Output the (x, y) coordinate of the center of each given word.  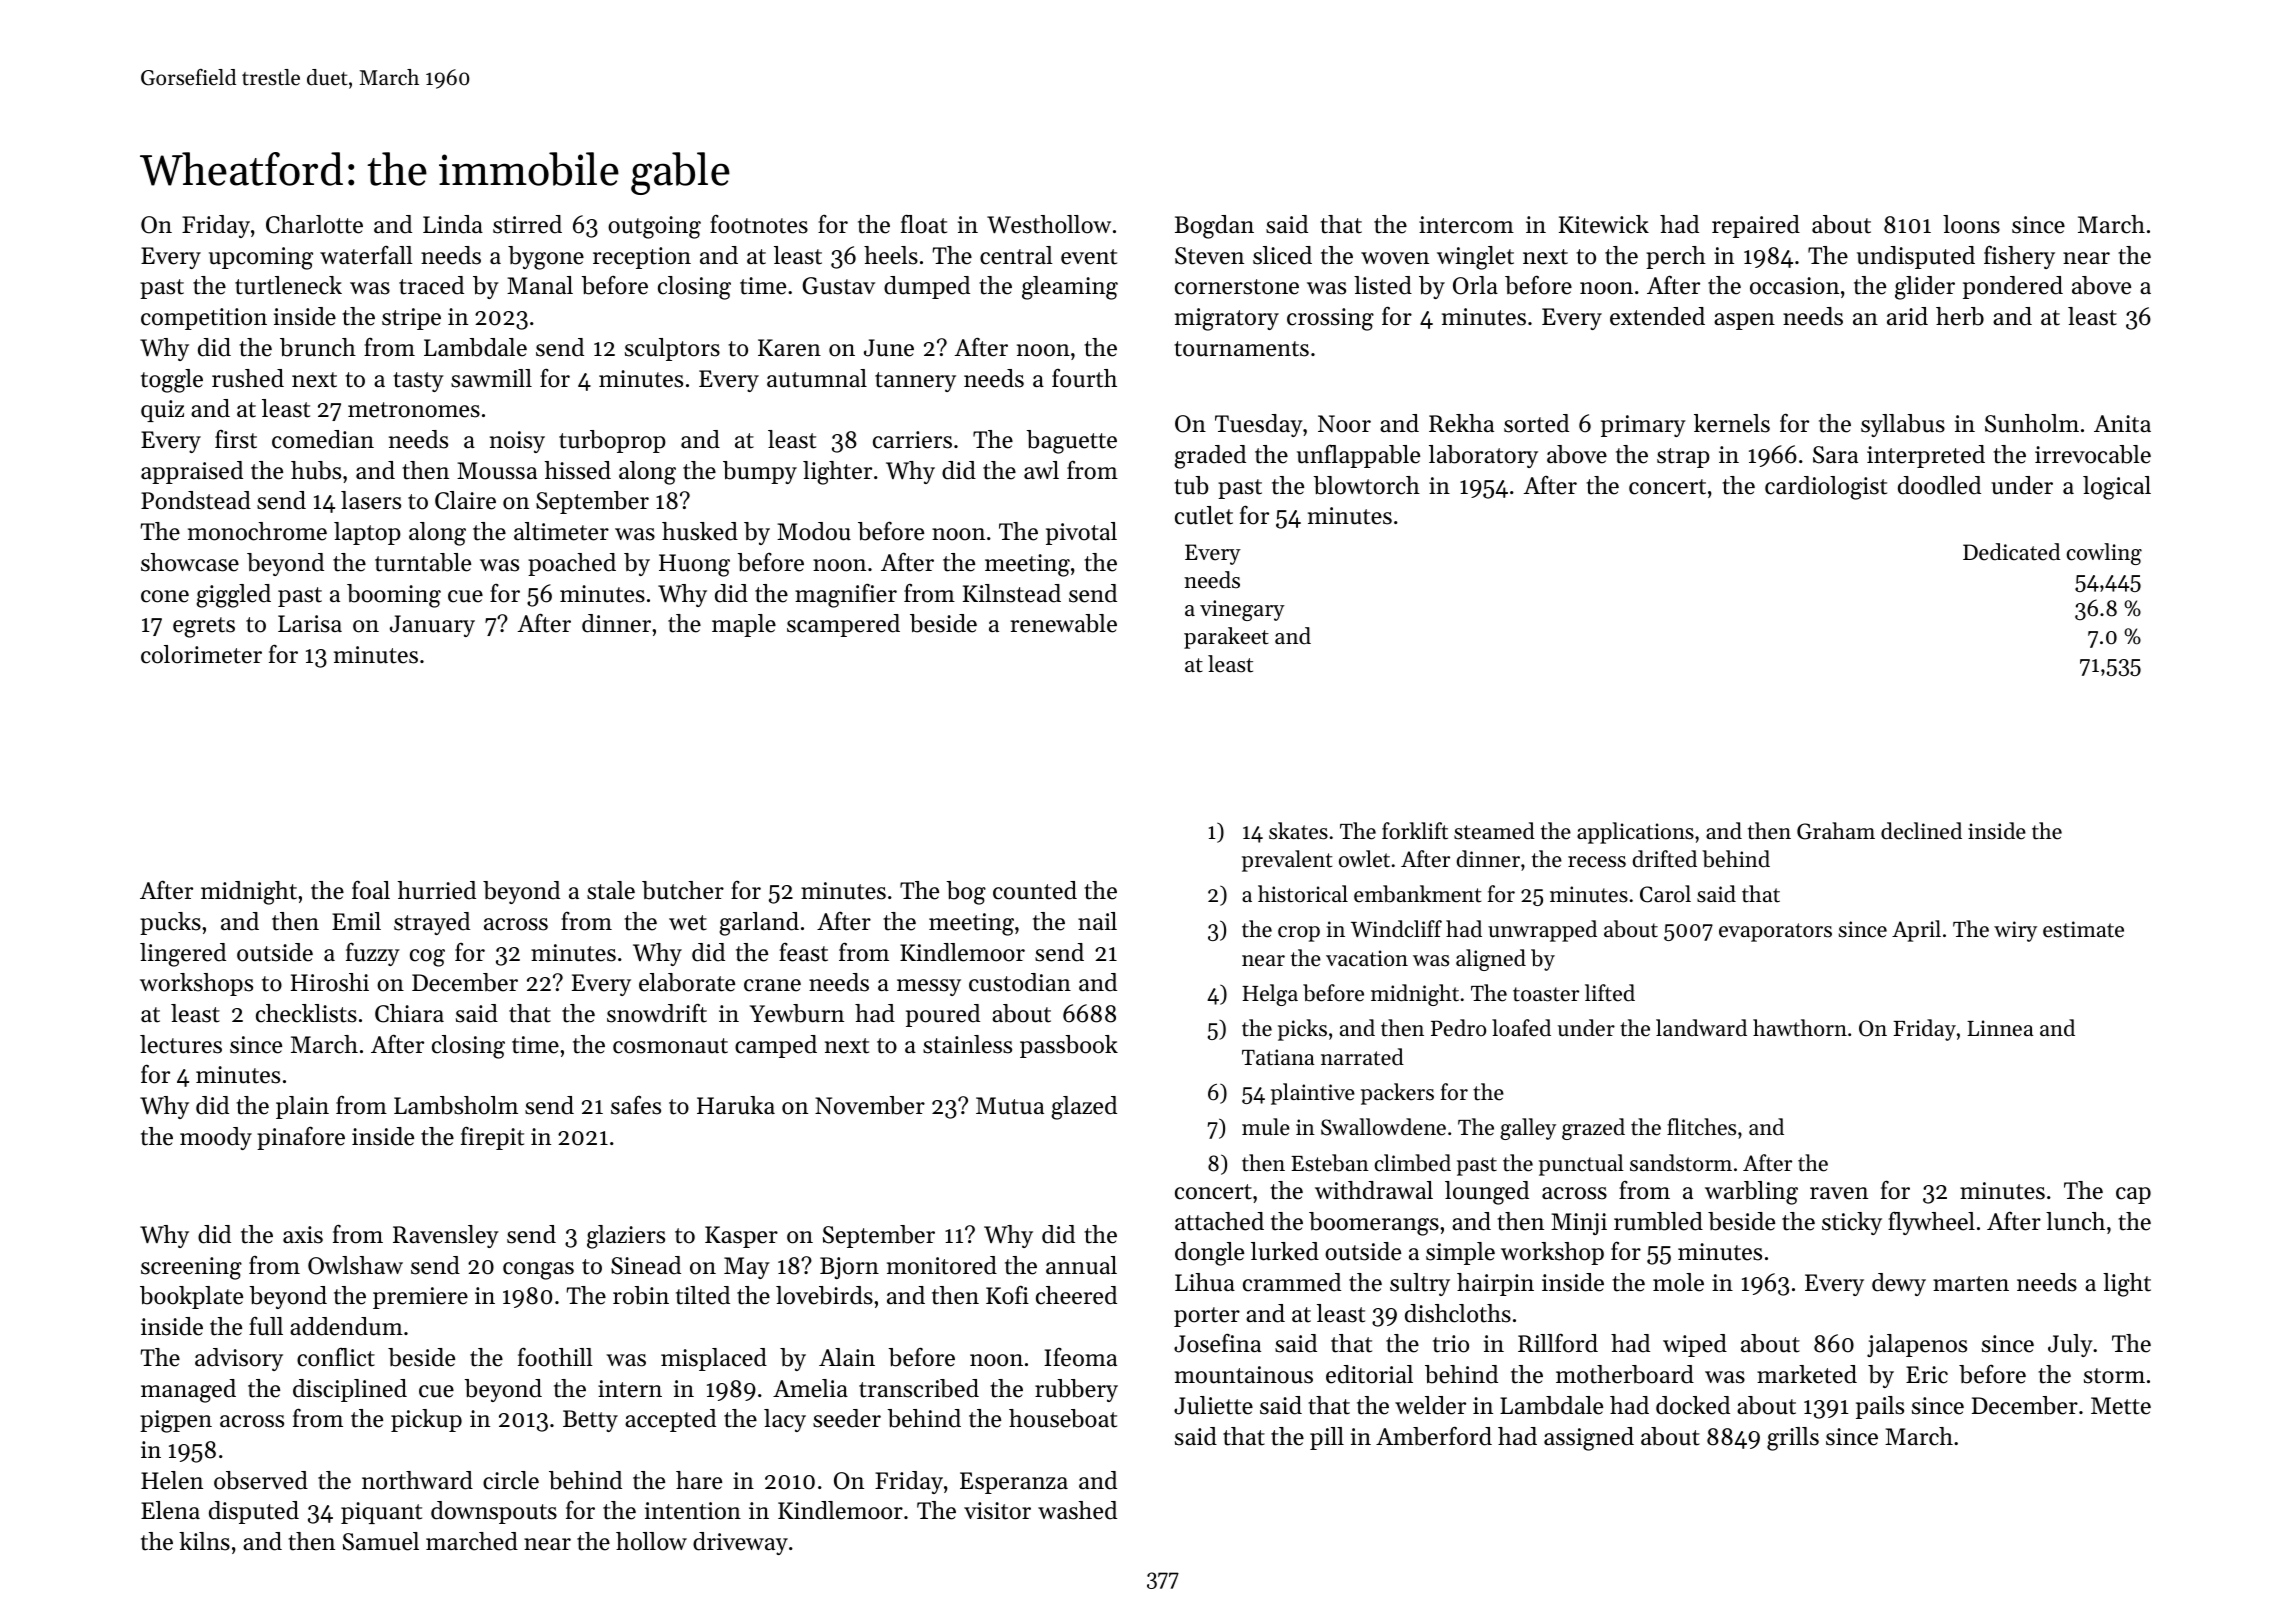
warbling (1751, 1193)
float (924, 224)
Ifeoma (1080, 1357)
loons (1971, 224)
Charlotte (314, 224)
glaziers (626, 1237)
